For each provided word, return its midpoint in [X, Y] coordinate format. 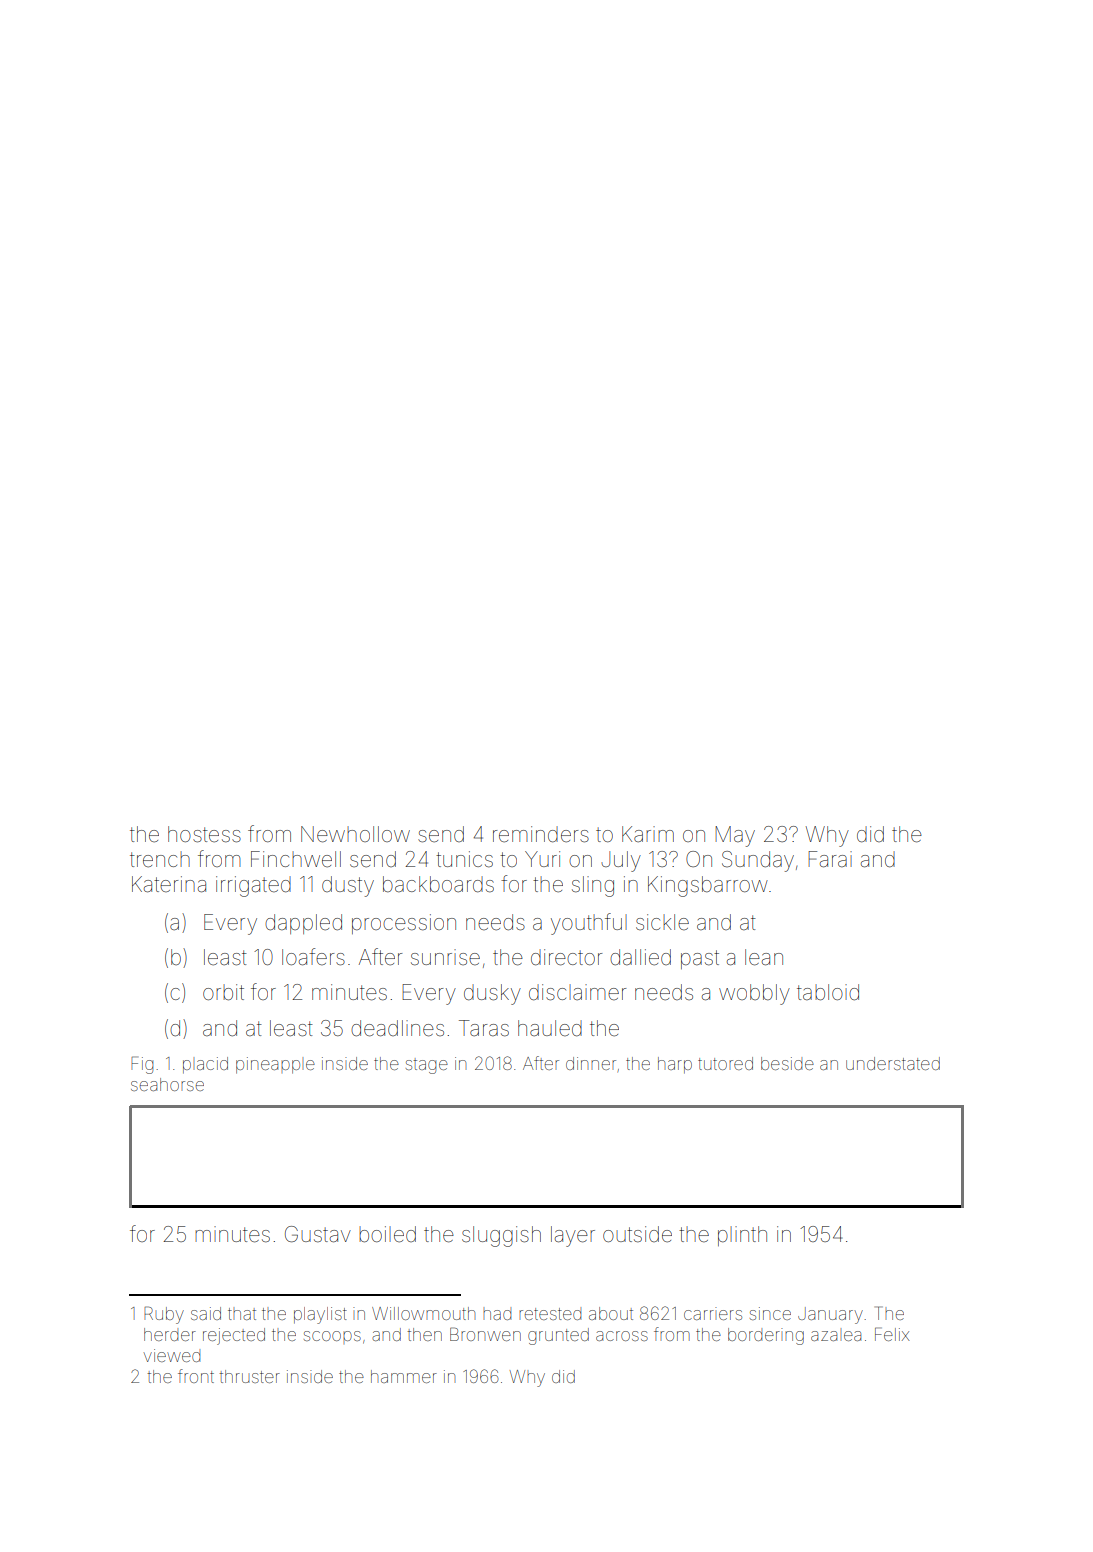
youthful [589, 924]
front [196, 1376]
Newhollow [355, 834]
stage [427, 1066]
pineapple [275, 1065]
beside [787, 1063]
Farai [830, 859]
